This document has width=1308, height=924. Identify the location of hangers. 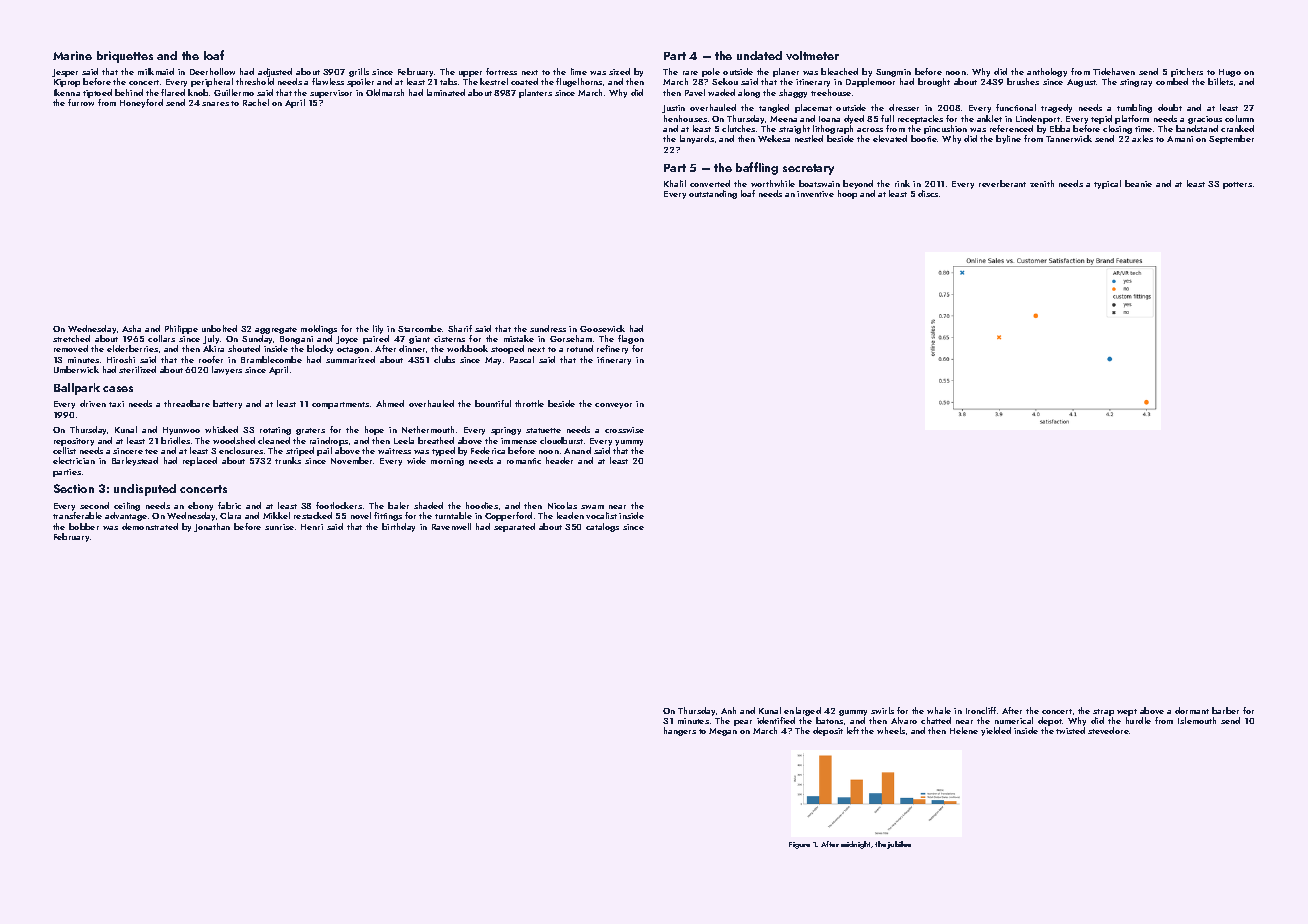
(680, 731).
